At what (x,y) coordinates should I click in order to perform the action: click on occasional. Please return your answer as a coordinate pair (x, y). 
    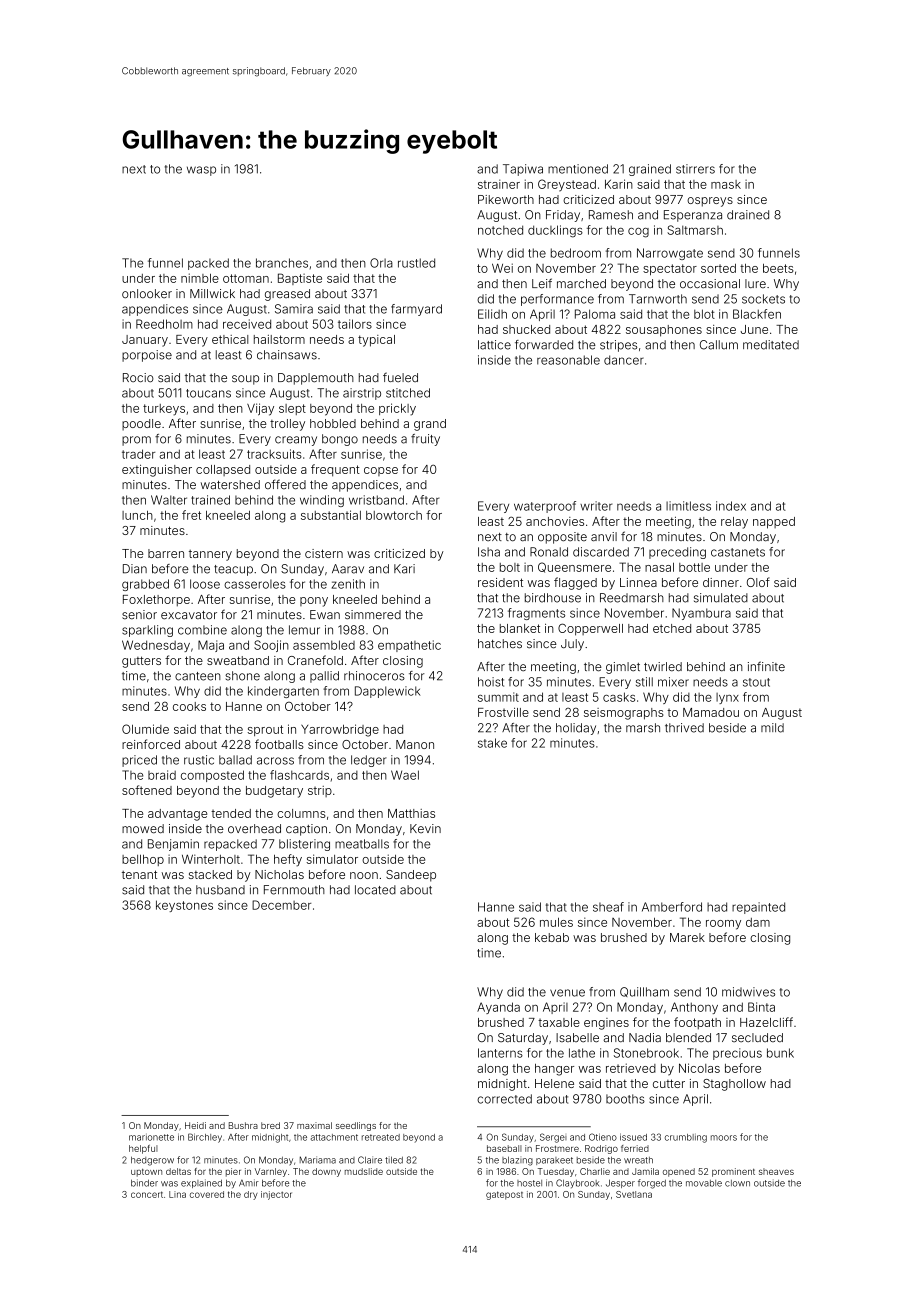
    Looking at the image, I should click on (710, 284).
